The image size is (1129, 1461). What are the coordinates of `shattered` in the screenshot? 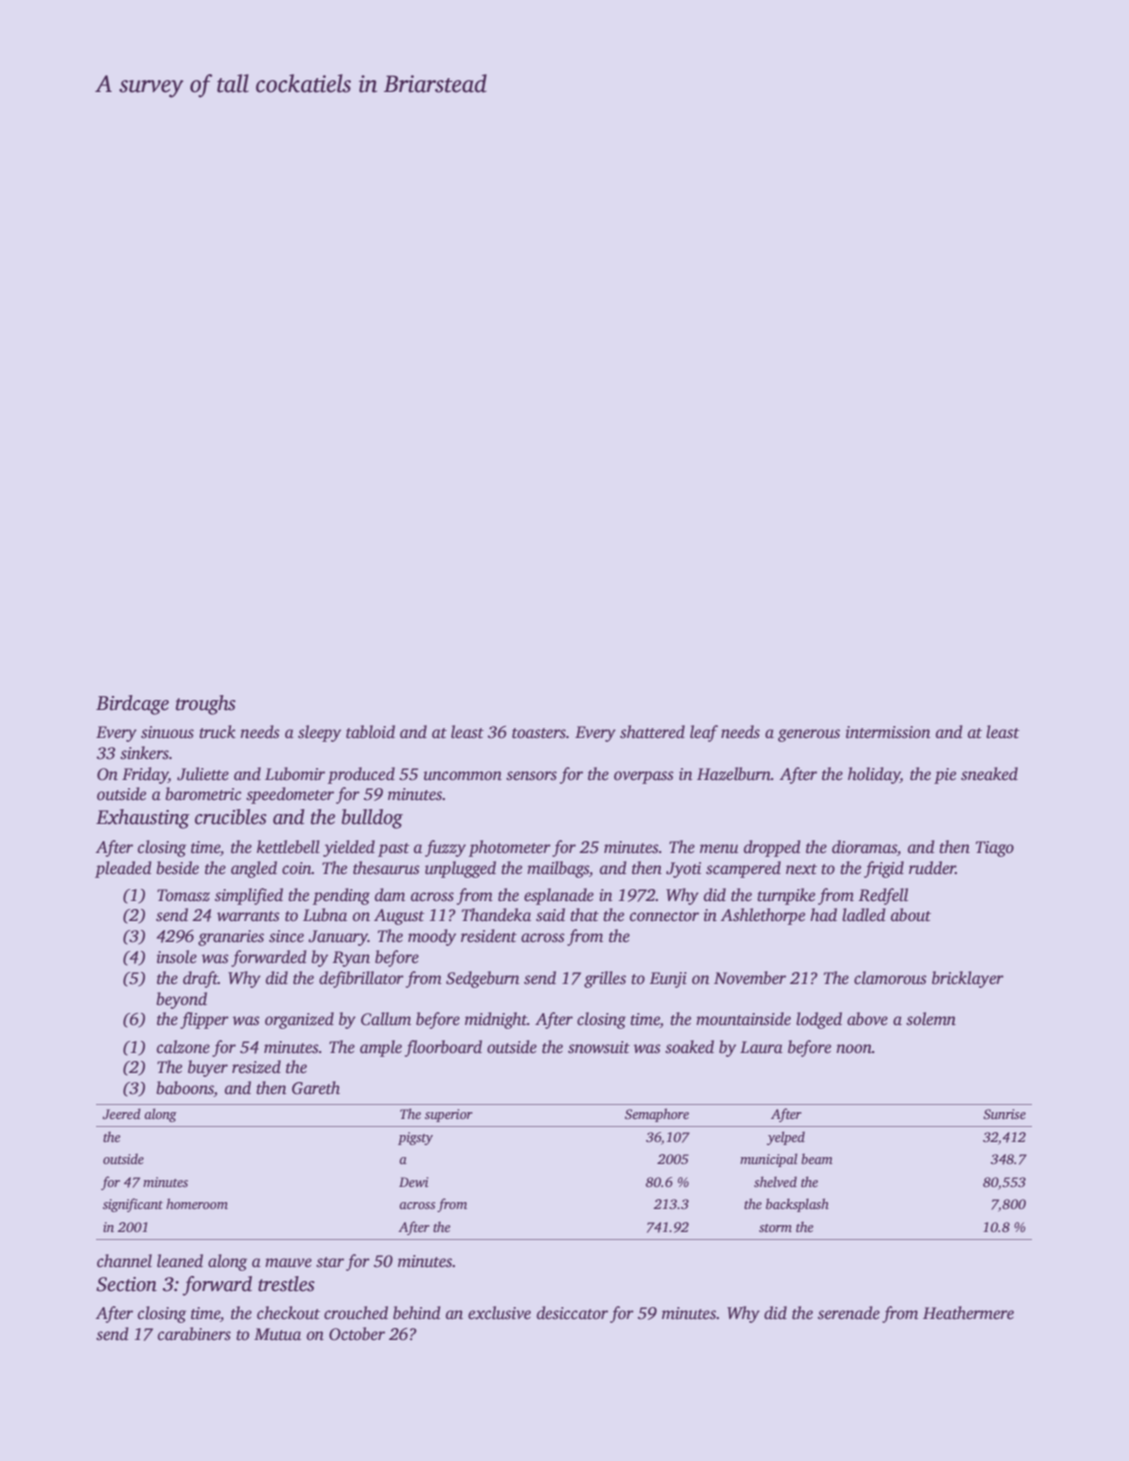 It's located at (652, 732).
